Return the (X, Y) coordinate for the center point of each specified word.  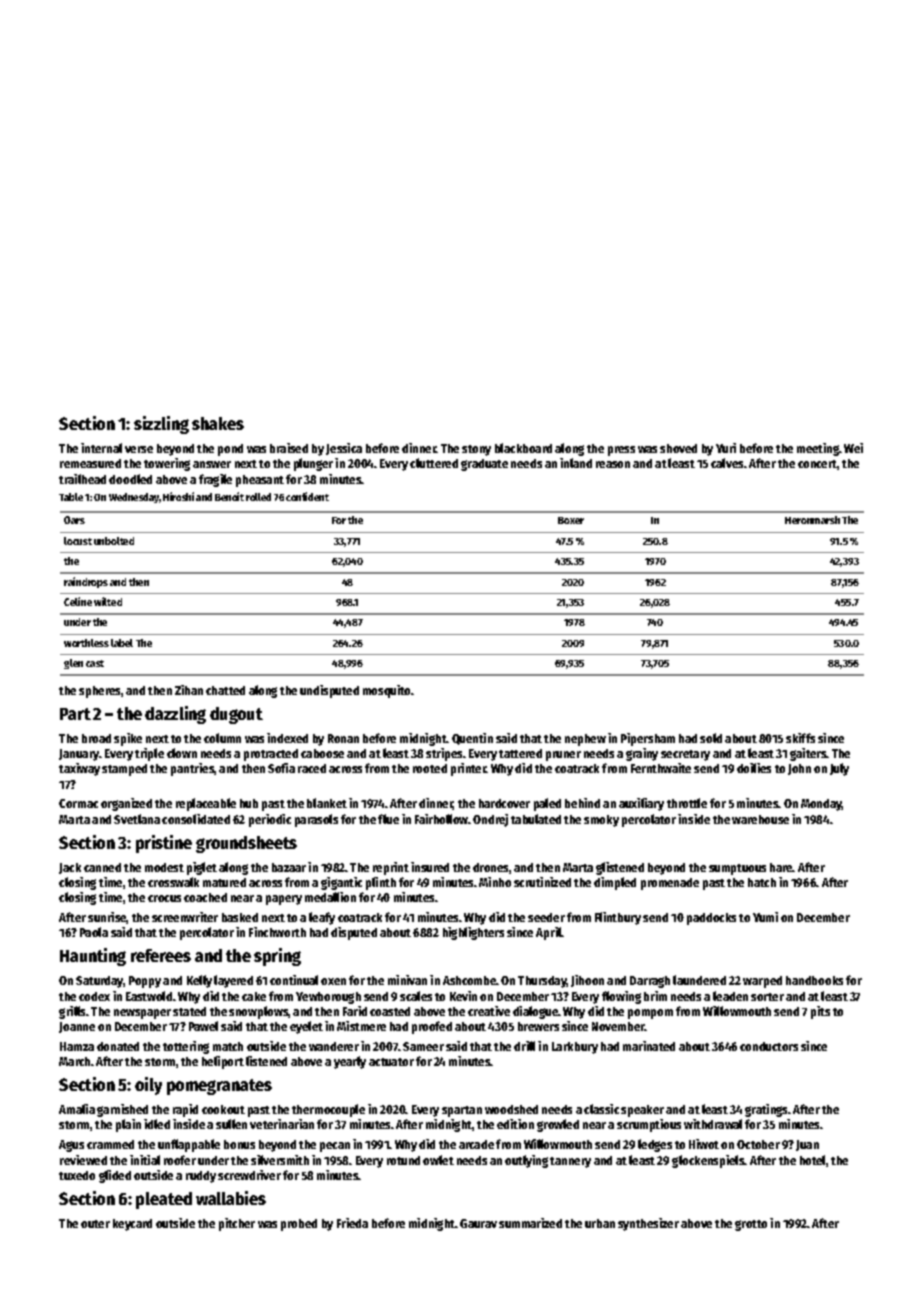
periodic (270, 820)
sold (711, 738)
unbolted (114, 541)
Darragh (650, 982)
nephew (585, 740)
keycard (132, 1225)
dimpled (615, 883)
